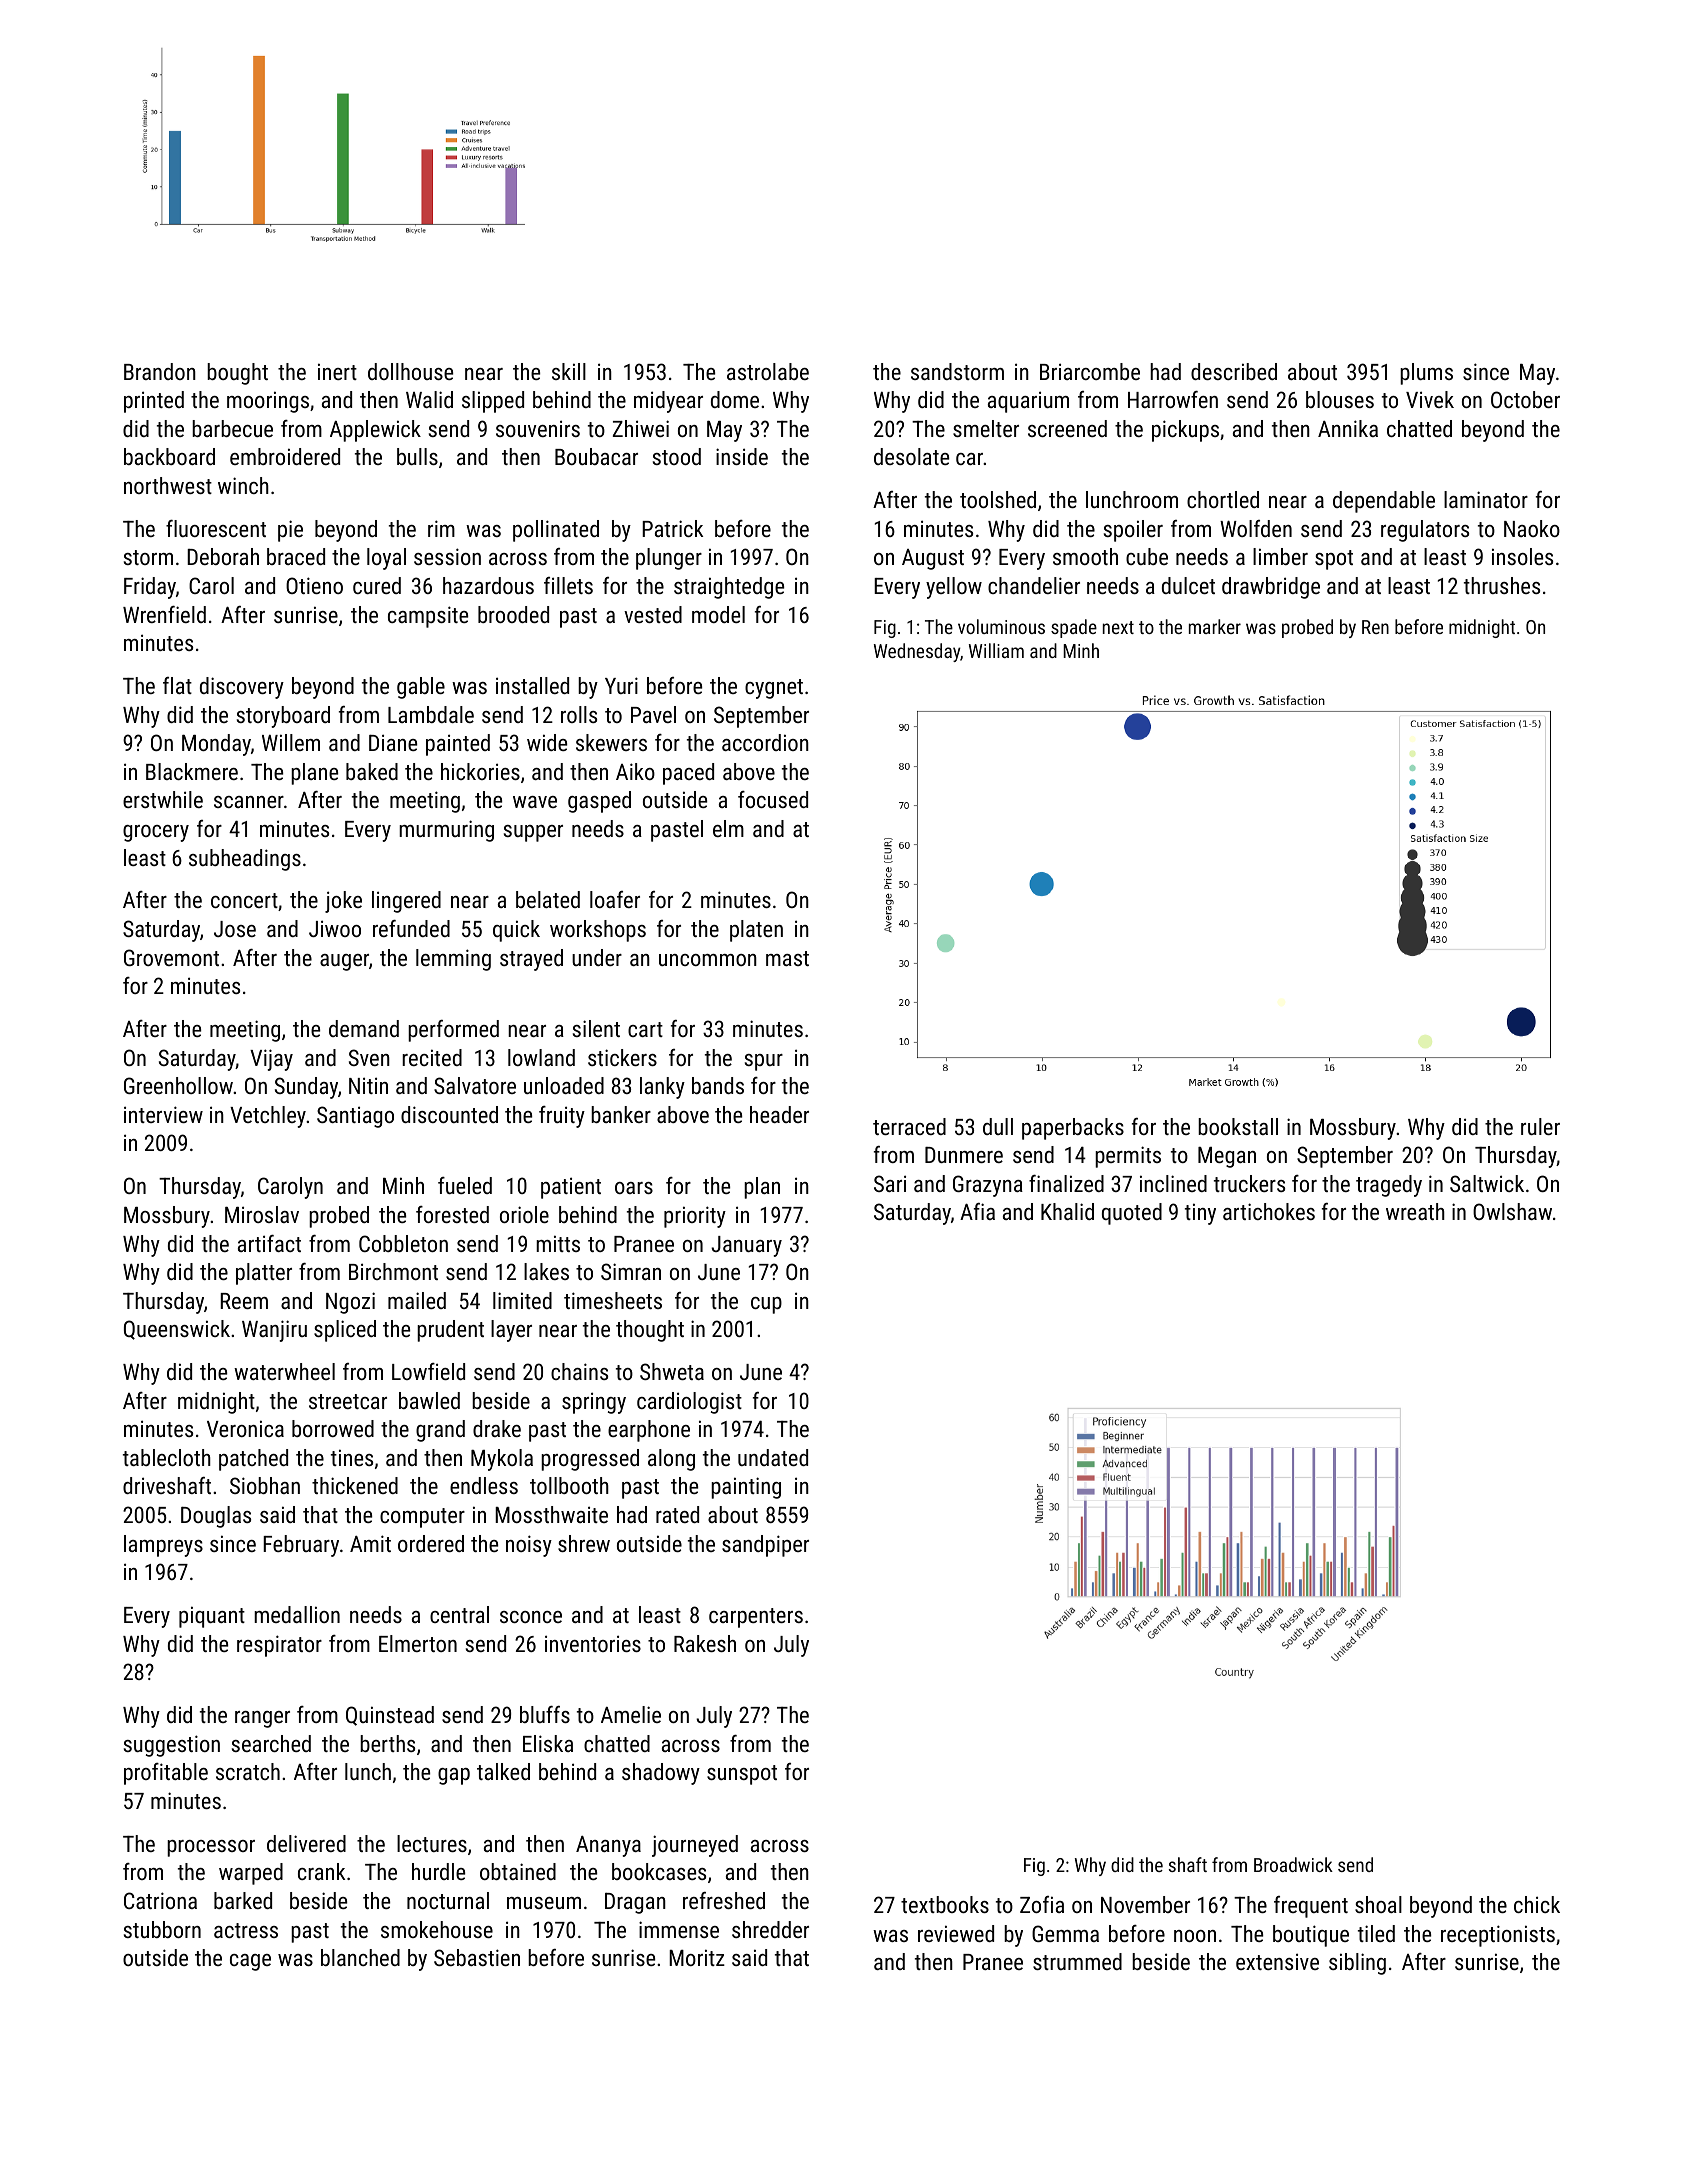 The image size is (1683, 2178). What do you see at coordinates (160, 371) in the screenshot?
I see `Brandon` at bounding box center [160, 371].
